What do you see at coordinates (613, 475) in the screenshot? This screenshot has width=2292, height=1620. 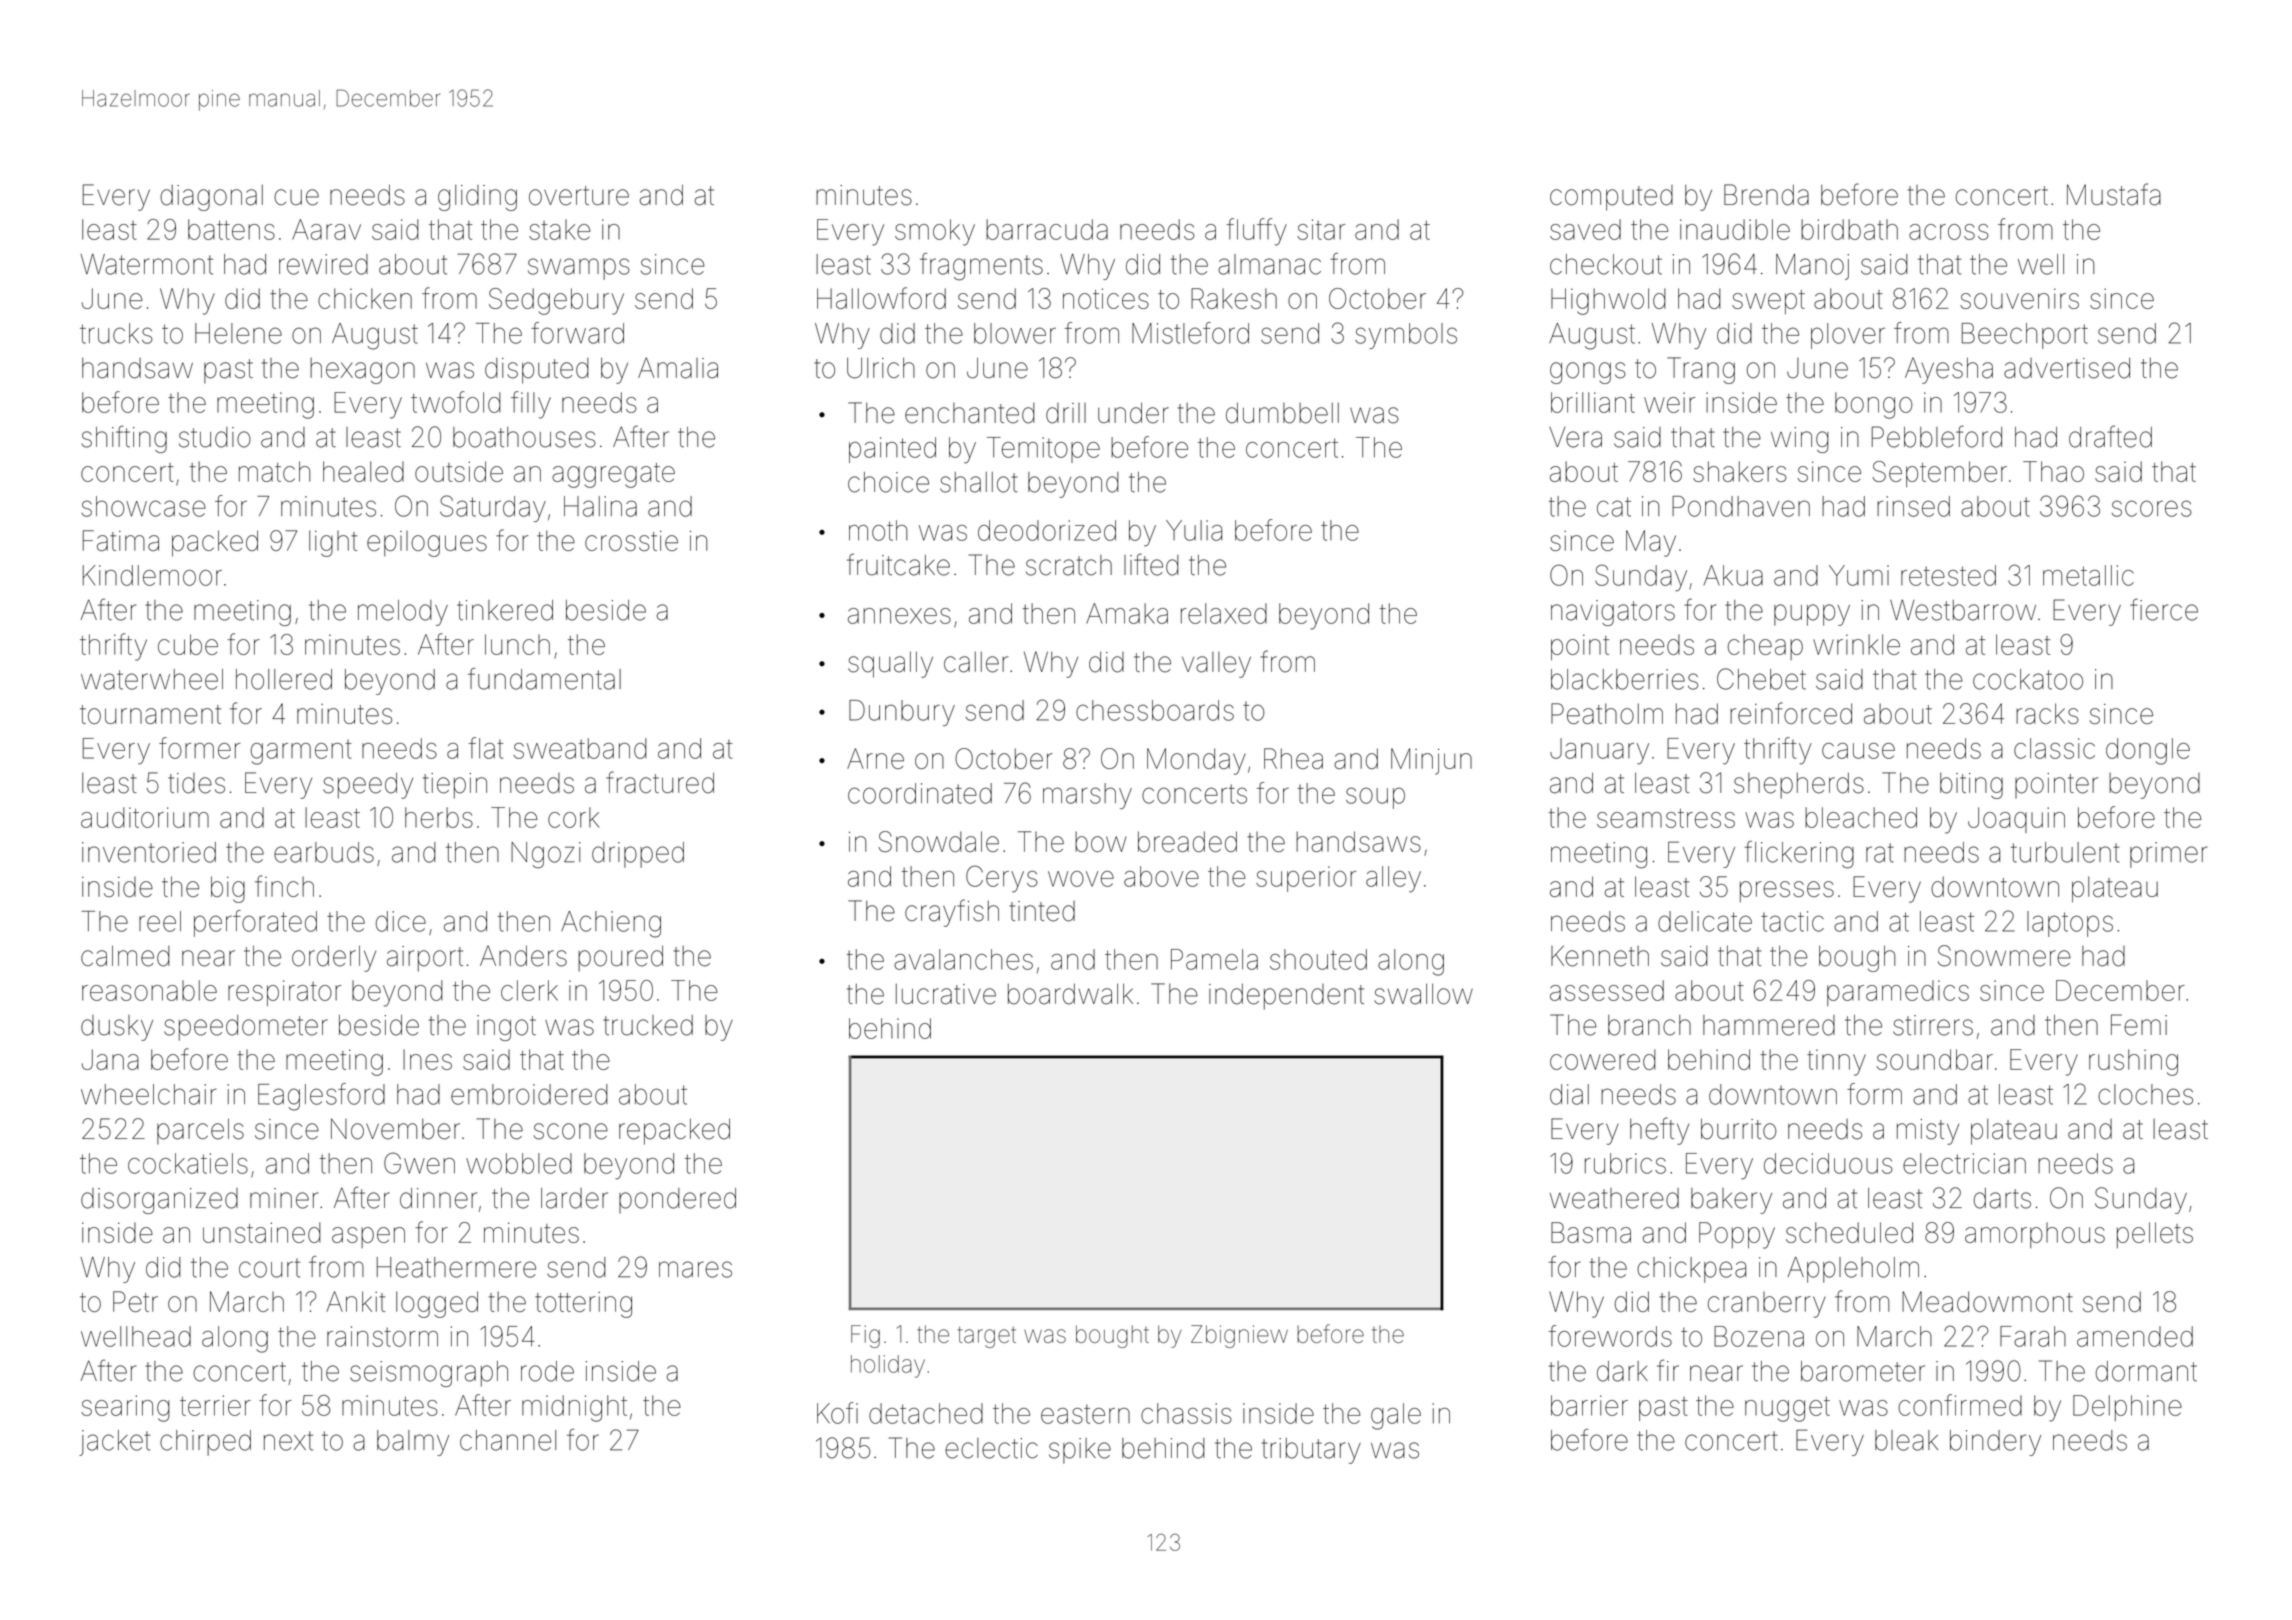 I see `aggregate` at bounding box center [613, 475].
